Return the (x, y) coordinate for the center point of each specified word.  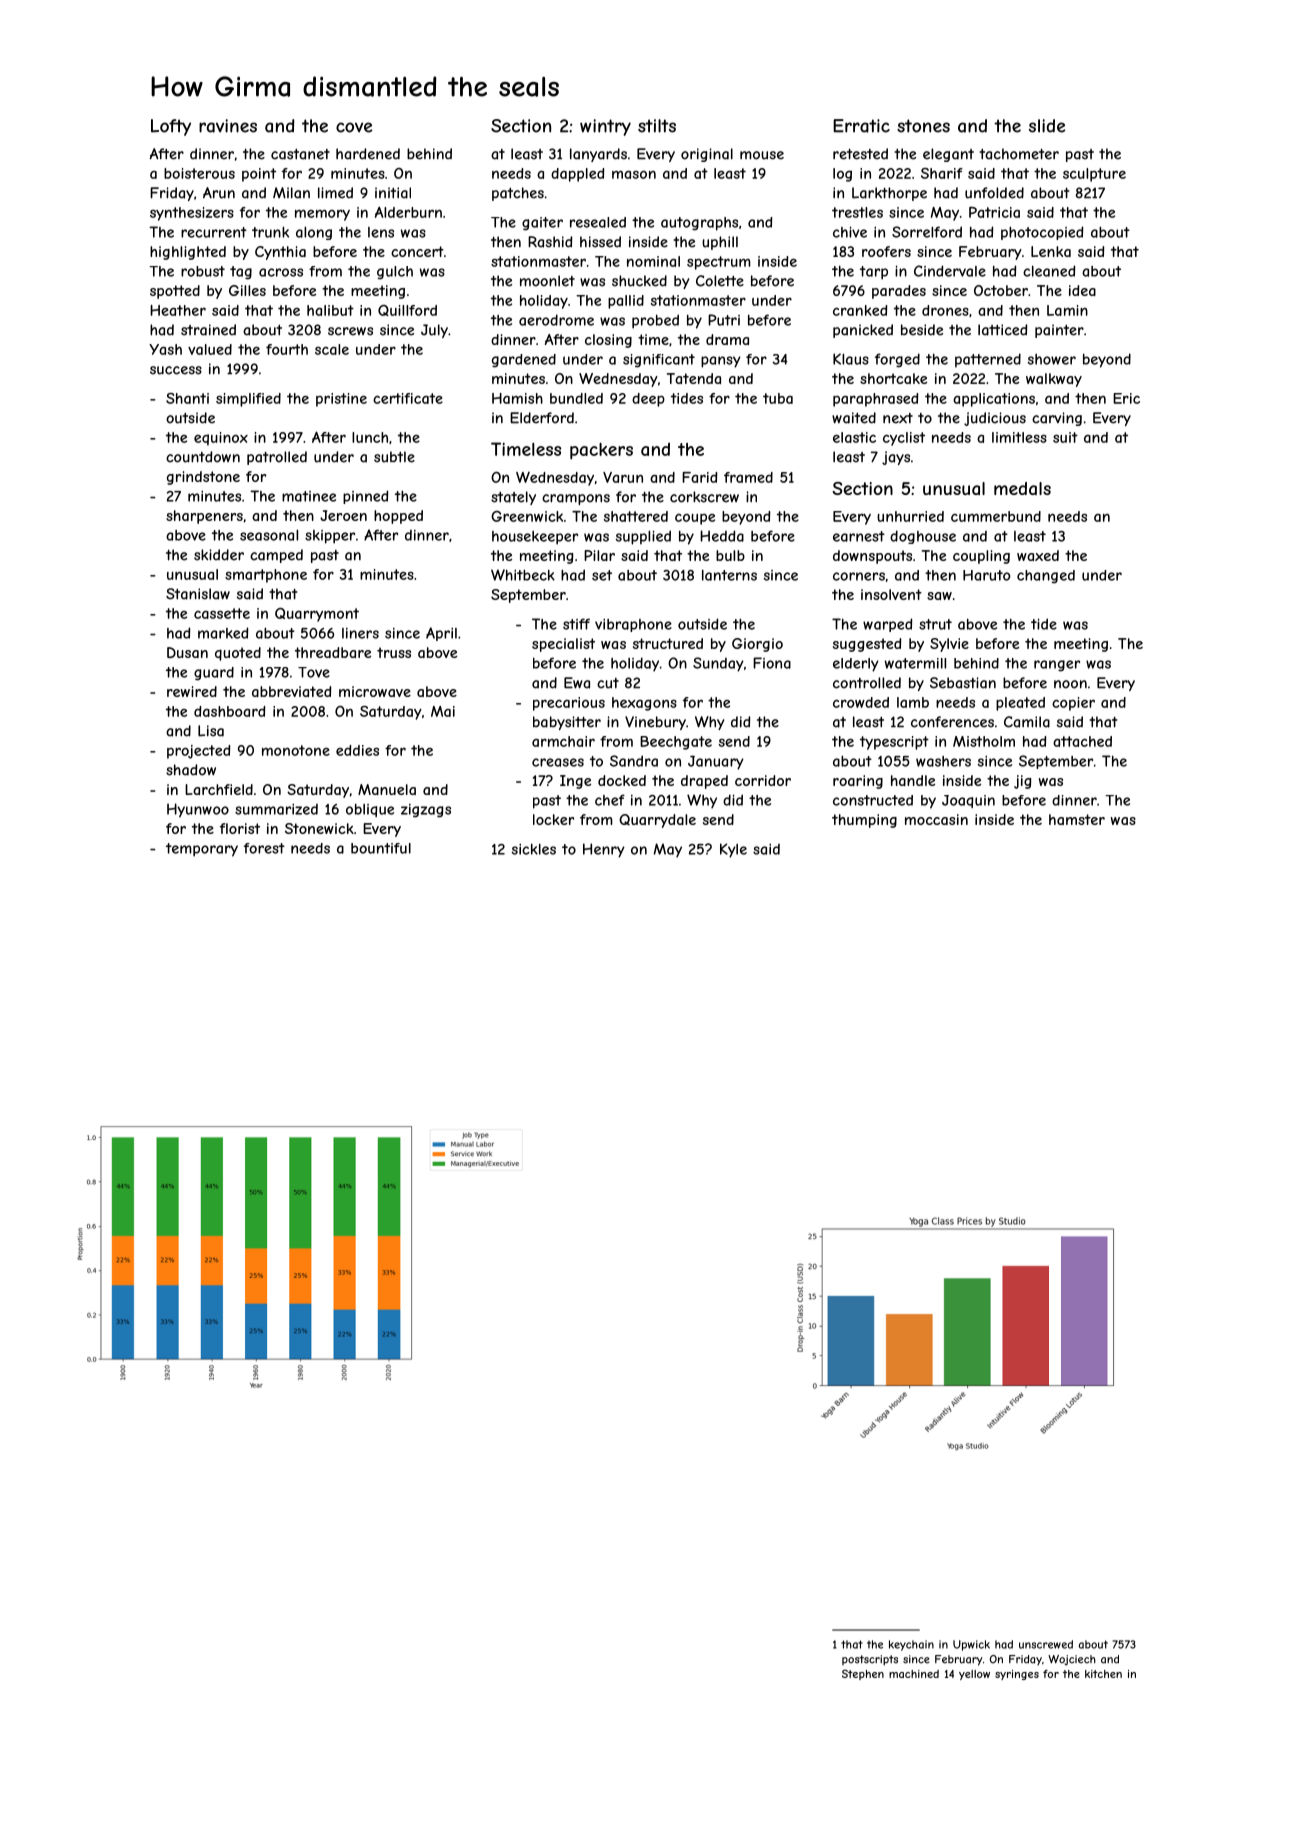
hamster (1077, 819)
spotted (175, 292)
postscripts (870, 1660)
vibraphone (633, 625)
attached (1082, 741)
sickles (534, 849)
